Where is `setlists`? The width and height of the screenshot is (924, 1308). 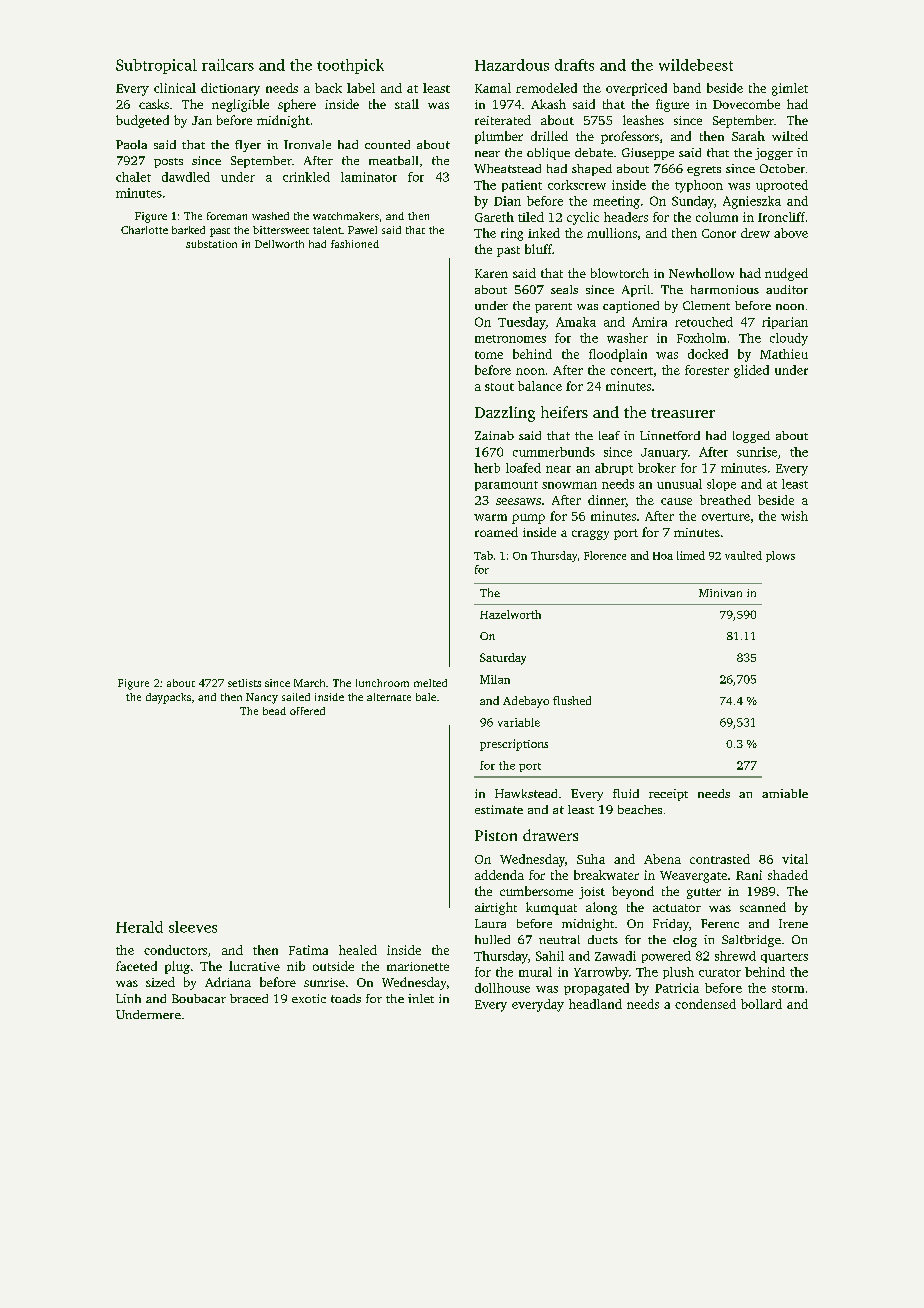
setlists is located at coordinates (244, 683).
